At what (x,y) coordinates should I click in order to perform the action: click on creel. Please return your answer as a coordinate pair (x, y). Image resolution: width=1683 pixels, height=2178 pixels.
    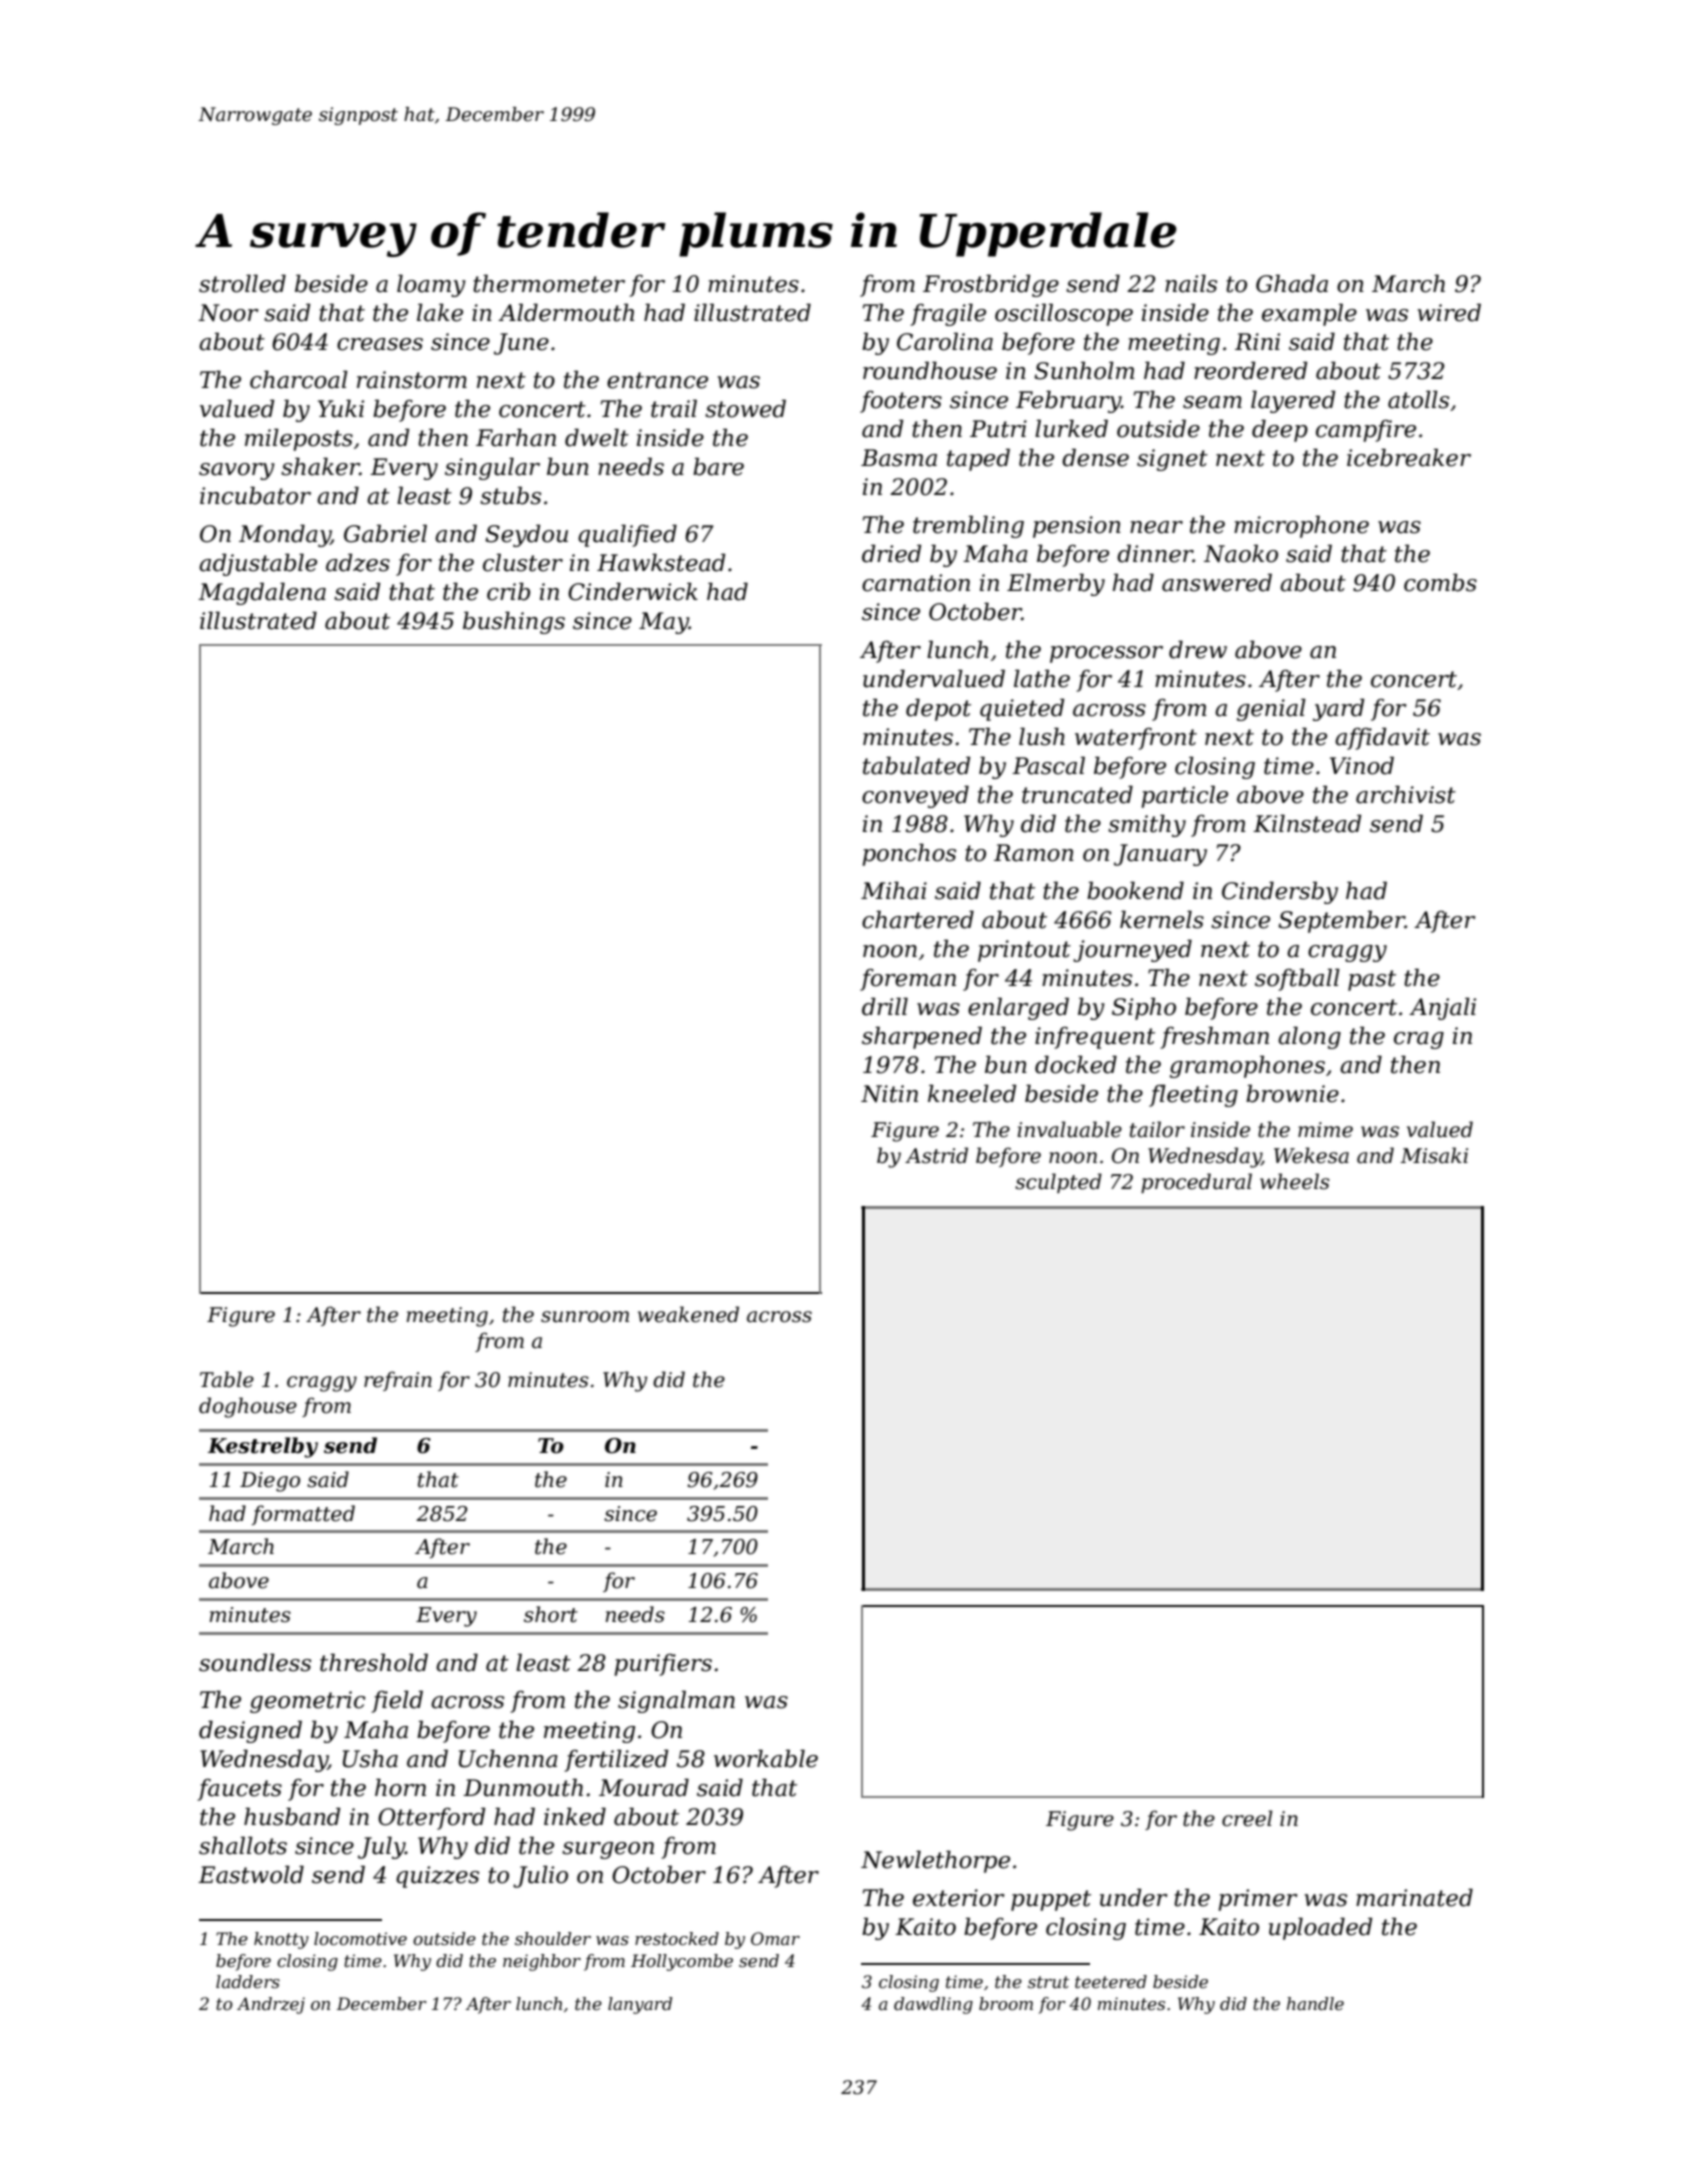
    Looking at the image, I should click on (1247, 1818).
